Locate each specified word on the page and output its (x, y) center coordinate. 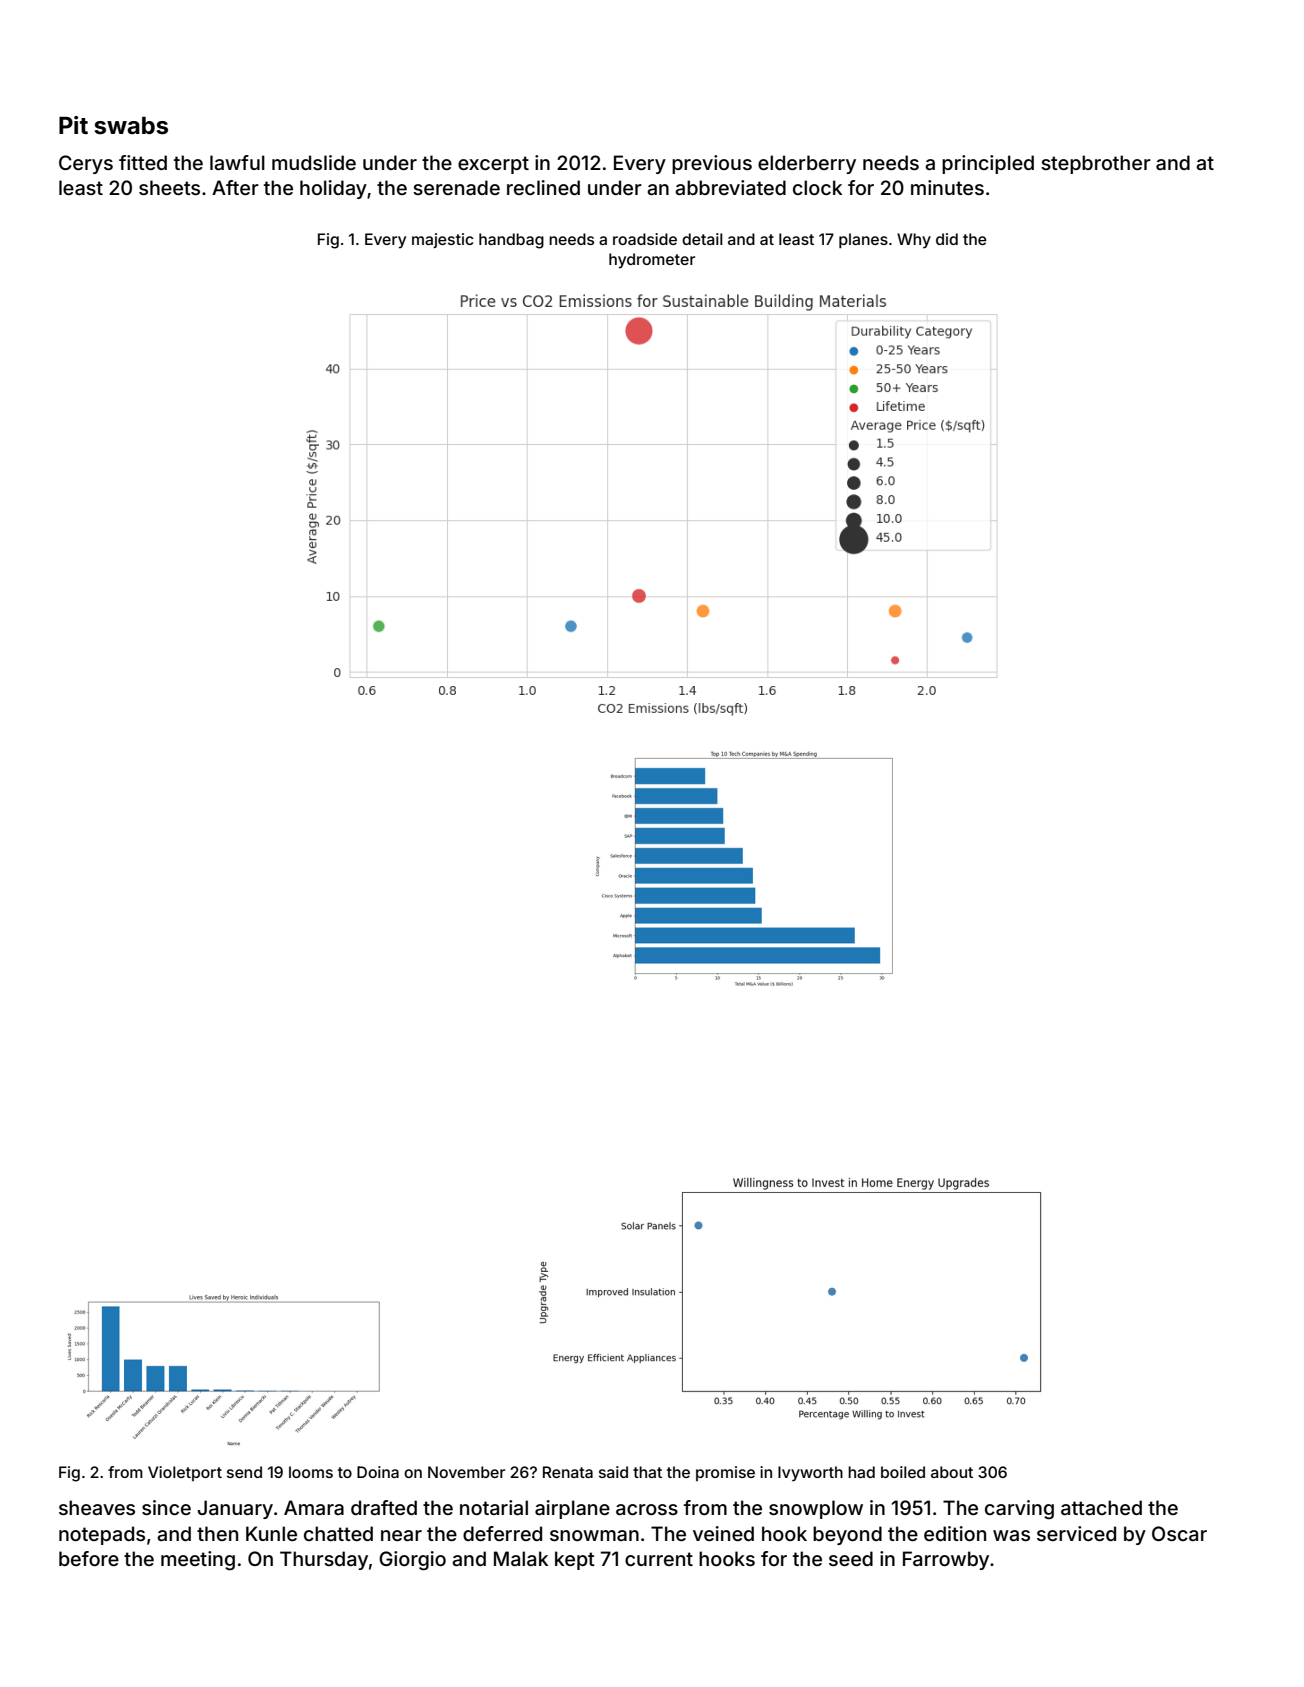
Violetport (185, 1473)
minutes (947, 187)
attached (1101, 1507)
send (244, 1472)
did (947, 239)
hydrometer (652, 261)
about (952, 1472)
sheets (169, 187)
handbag (511, 241)
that (647, 1472)
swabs (131, 126)
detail (702, 239)
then (217, 1533)
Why (914, 241)
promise (725, 1473)
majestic (443, 240)
